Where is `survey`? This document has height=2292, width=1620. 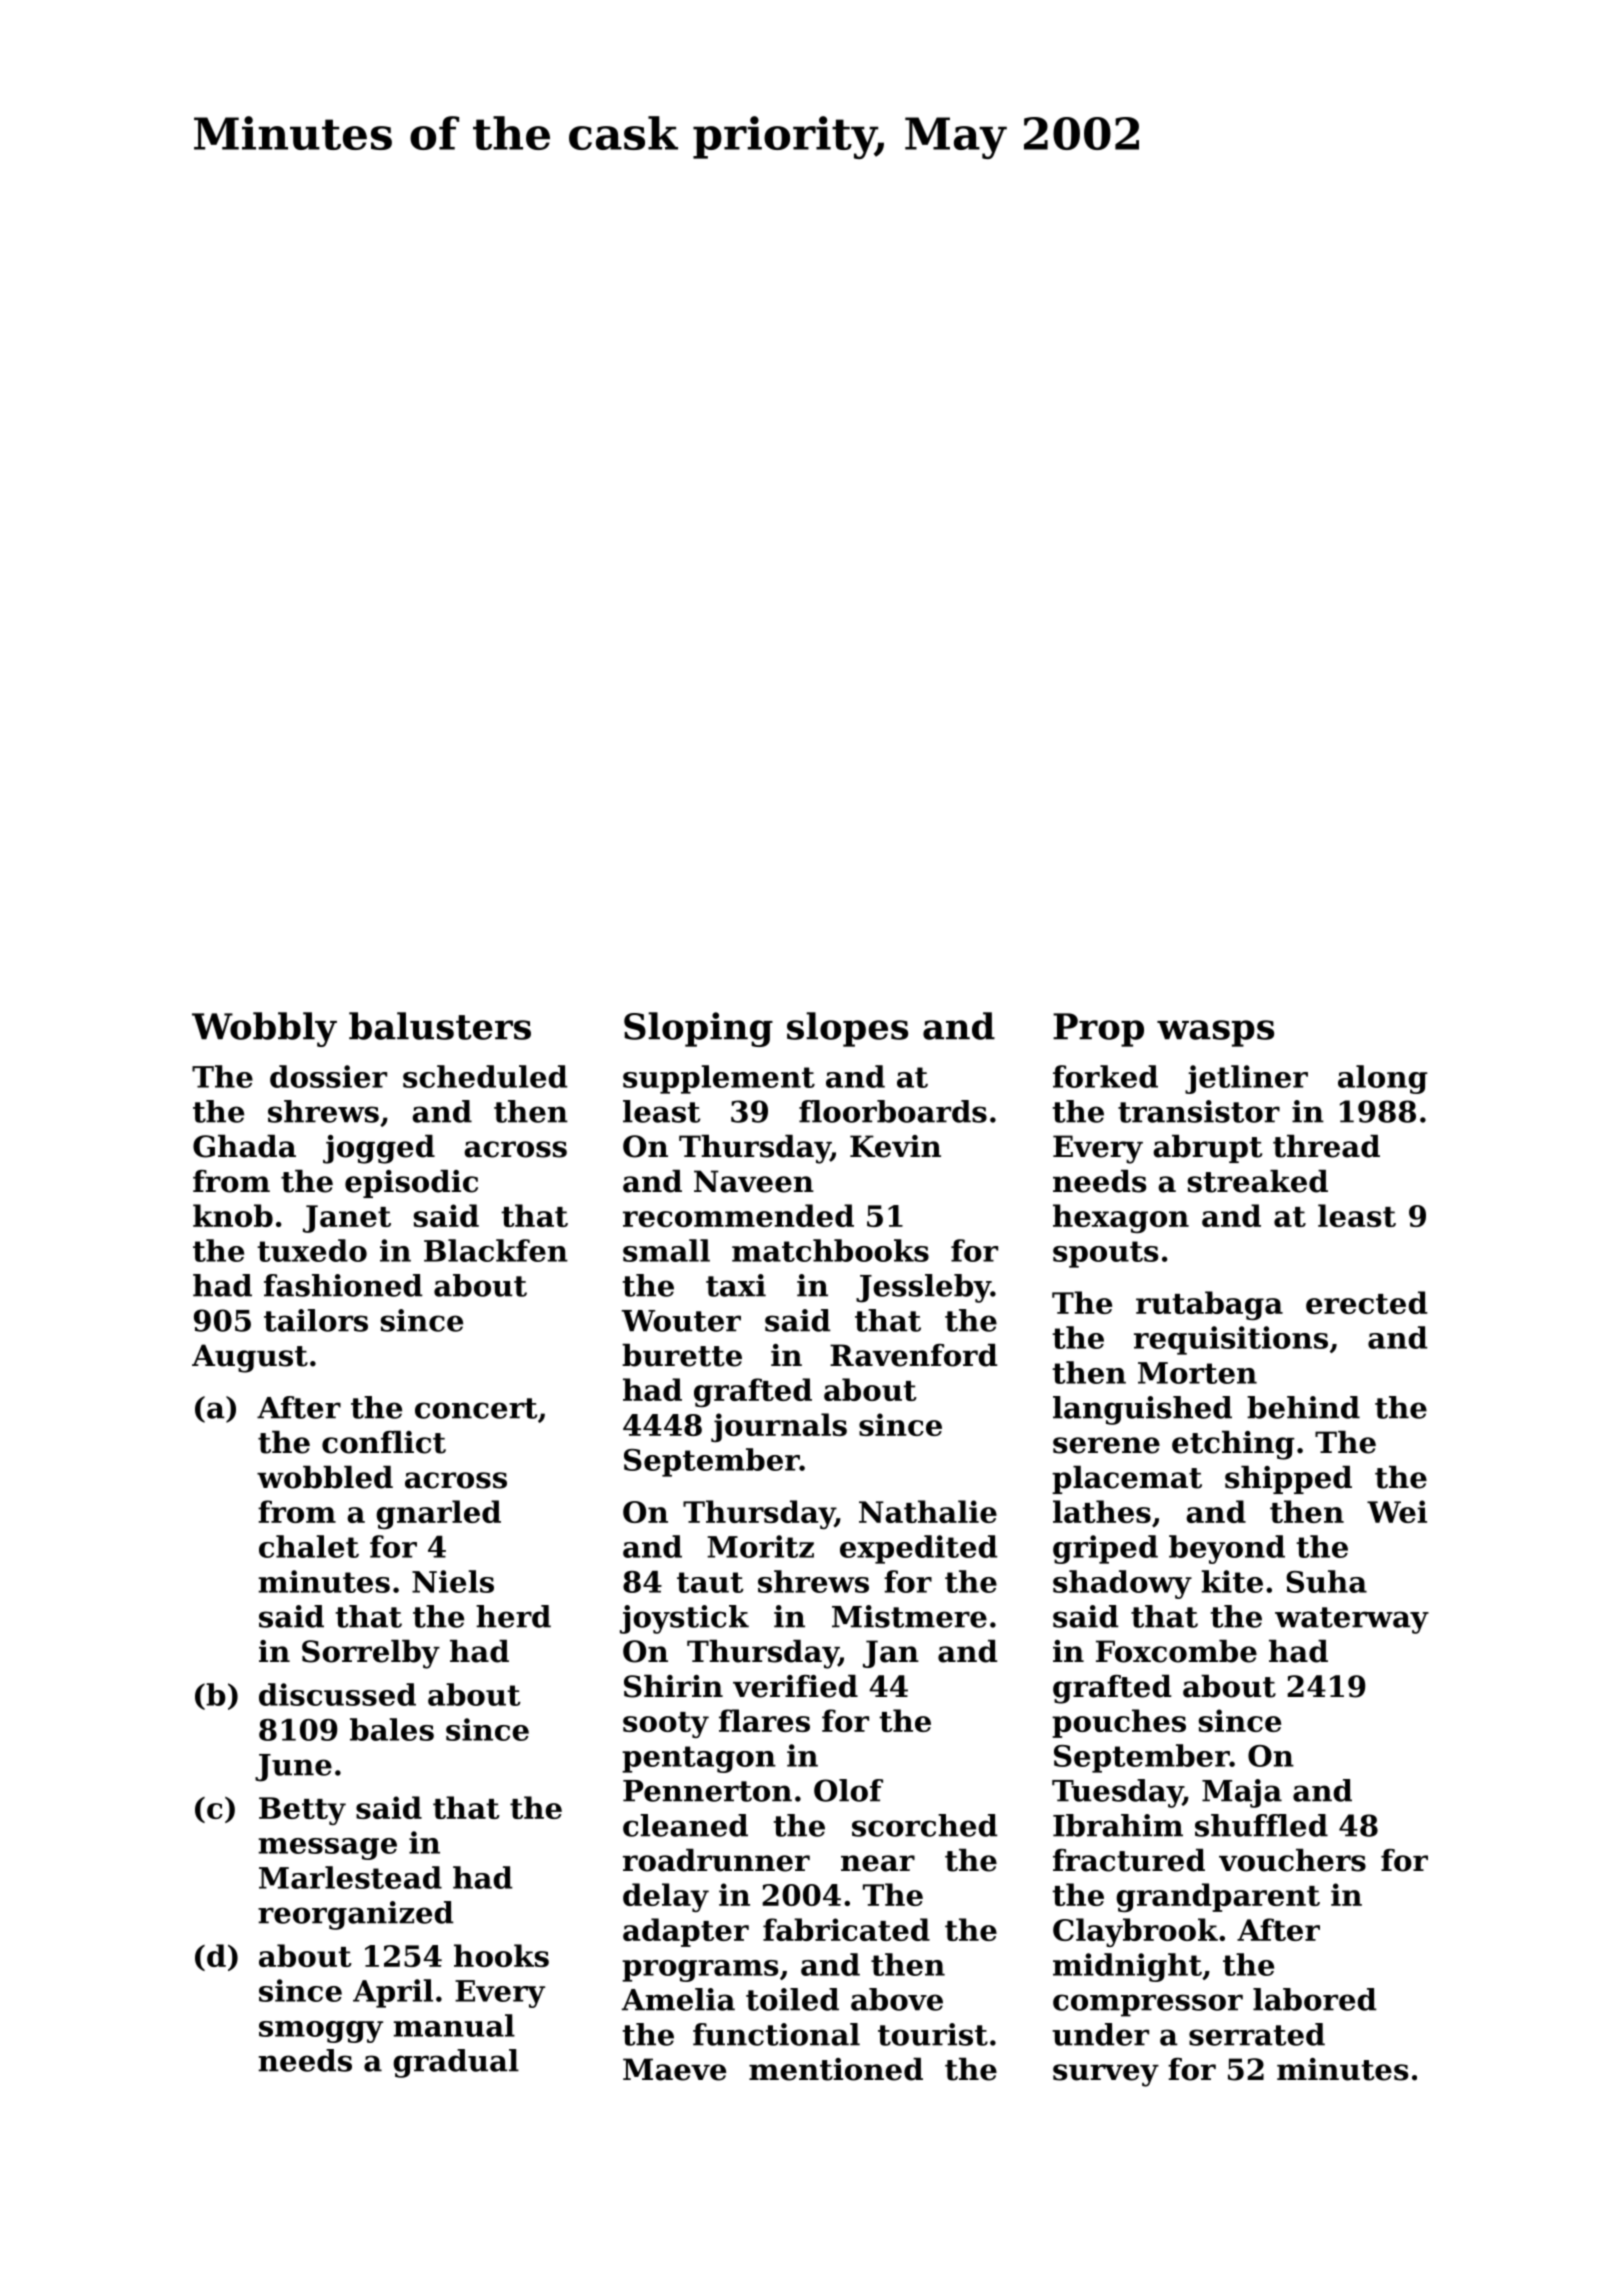
survey is located at coordinates (1106, 2075).
